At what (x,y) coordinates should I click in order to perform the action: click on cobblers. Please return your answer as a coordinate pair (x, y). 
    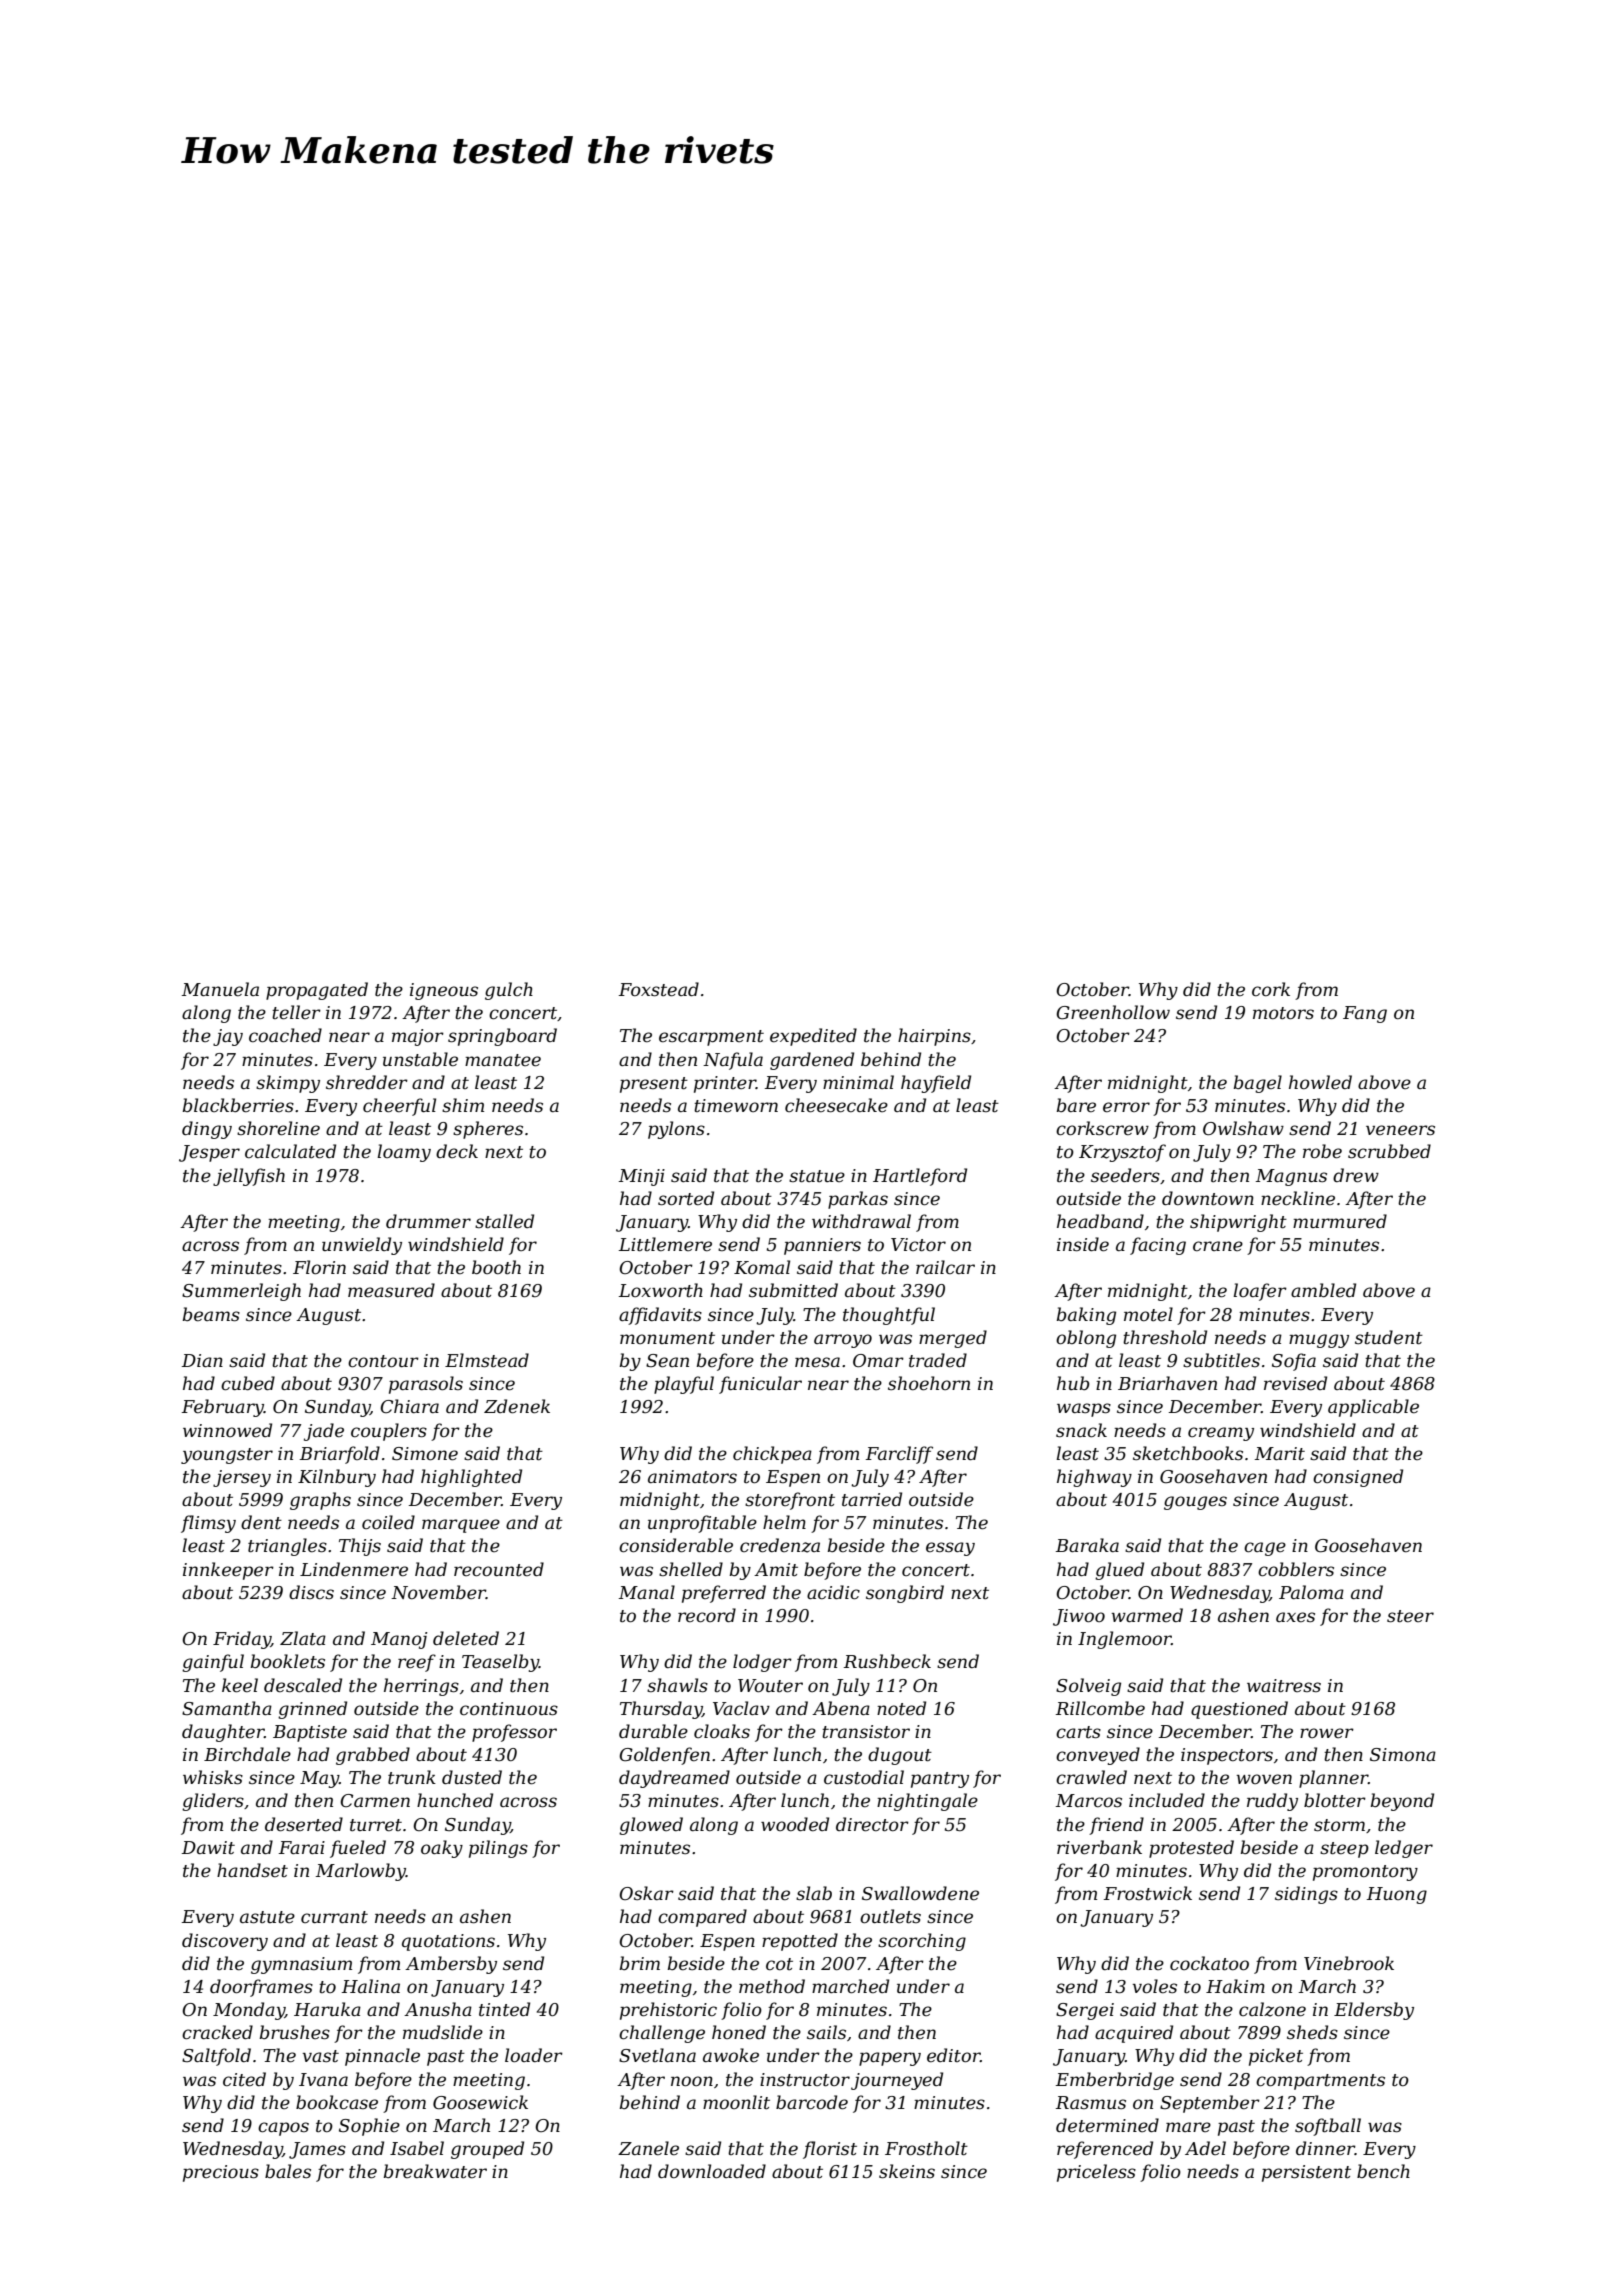
    Looking at the image, I should click on (1296, 1569).
